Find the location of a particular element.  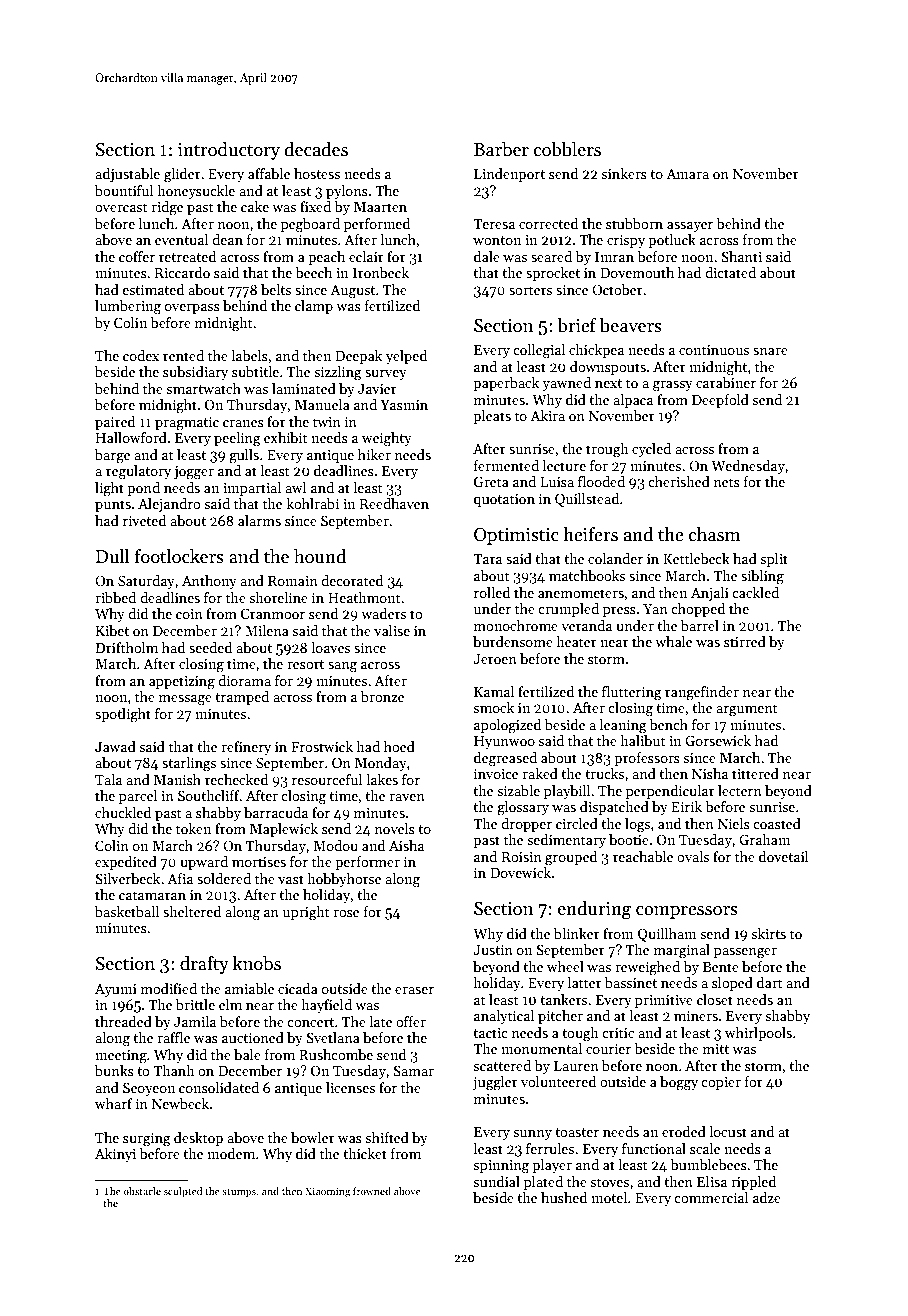

rose is located at coordinates (346, 913).
